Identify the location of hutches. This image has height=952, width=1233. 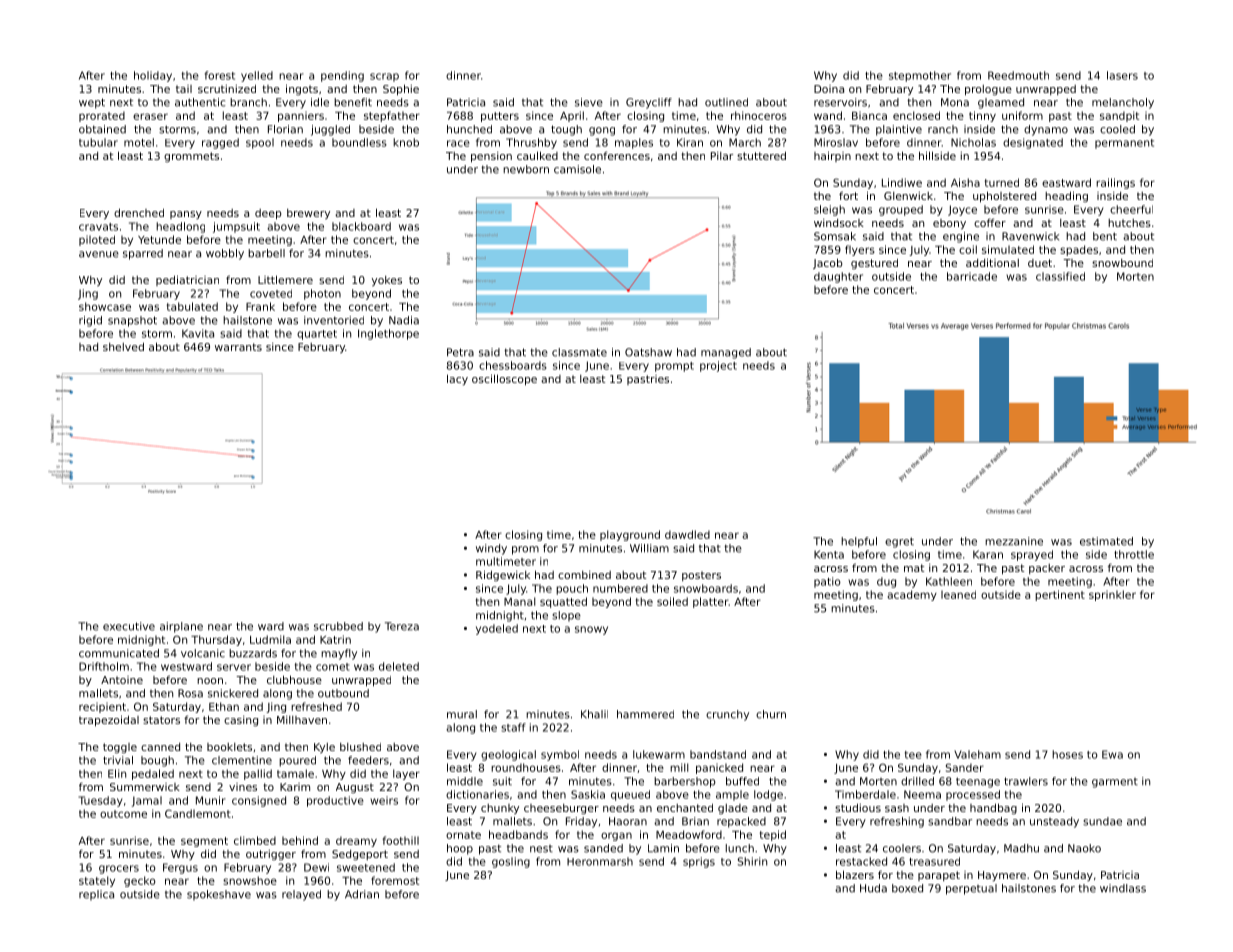
(1129, 223).
